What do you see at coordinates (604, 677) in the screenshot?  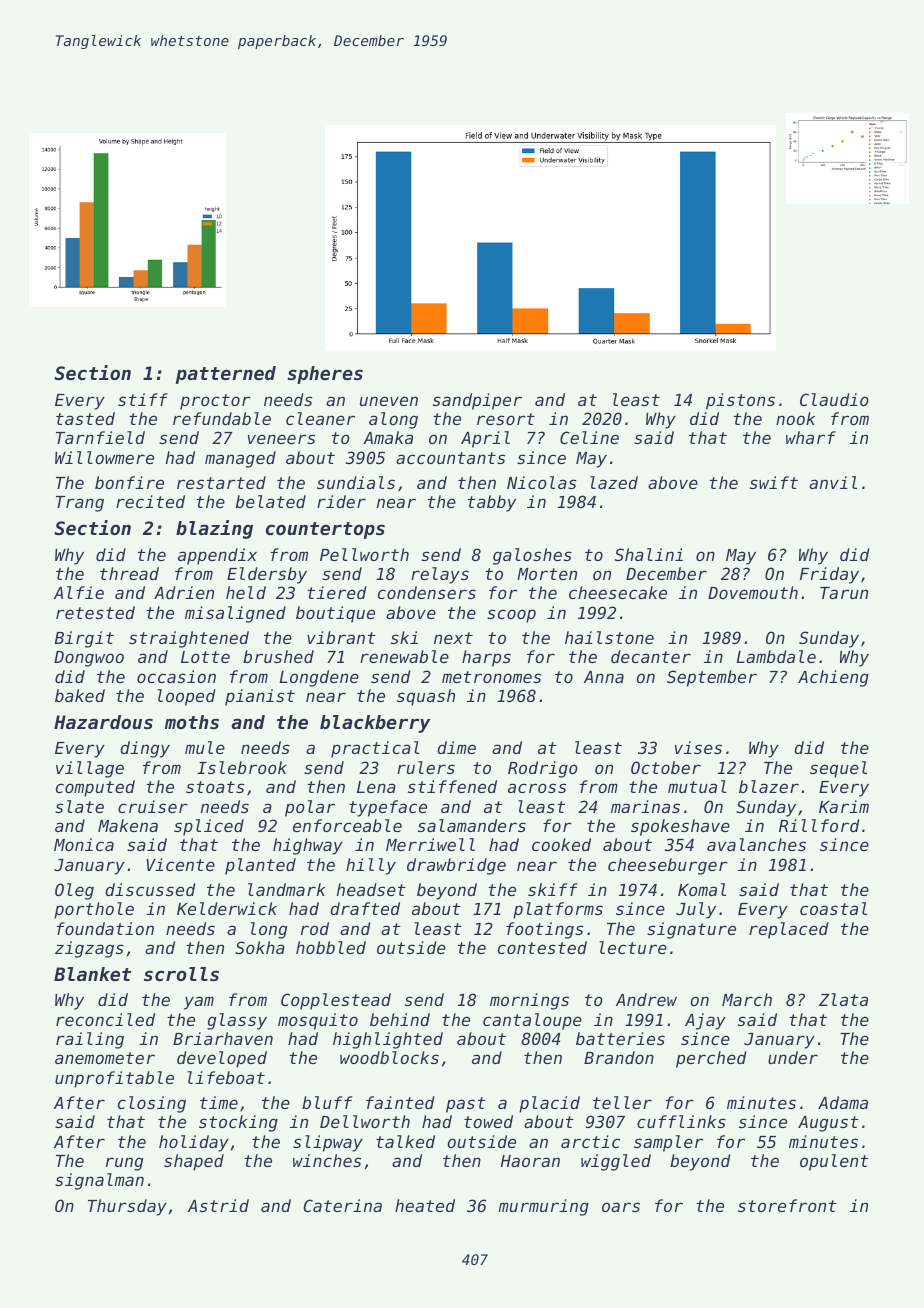 I see `Anna` at bounding box center [604, 677].
